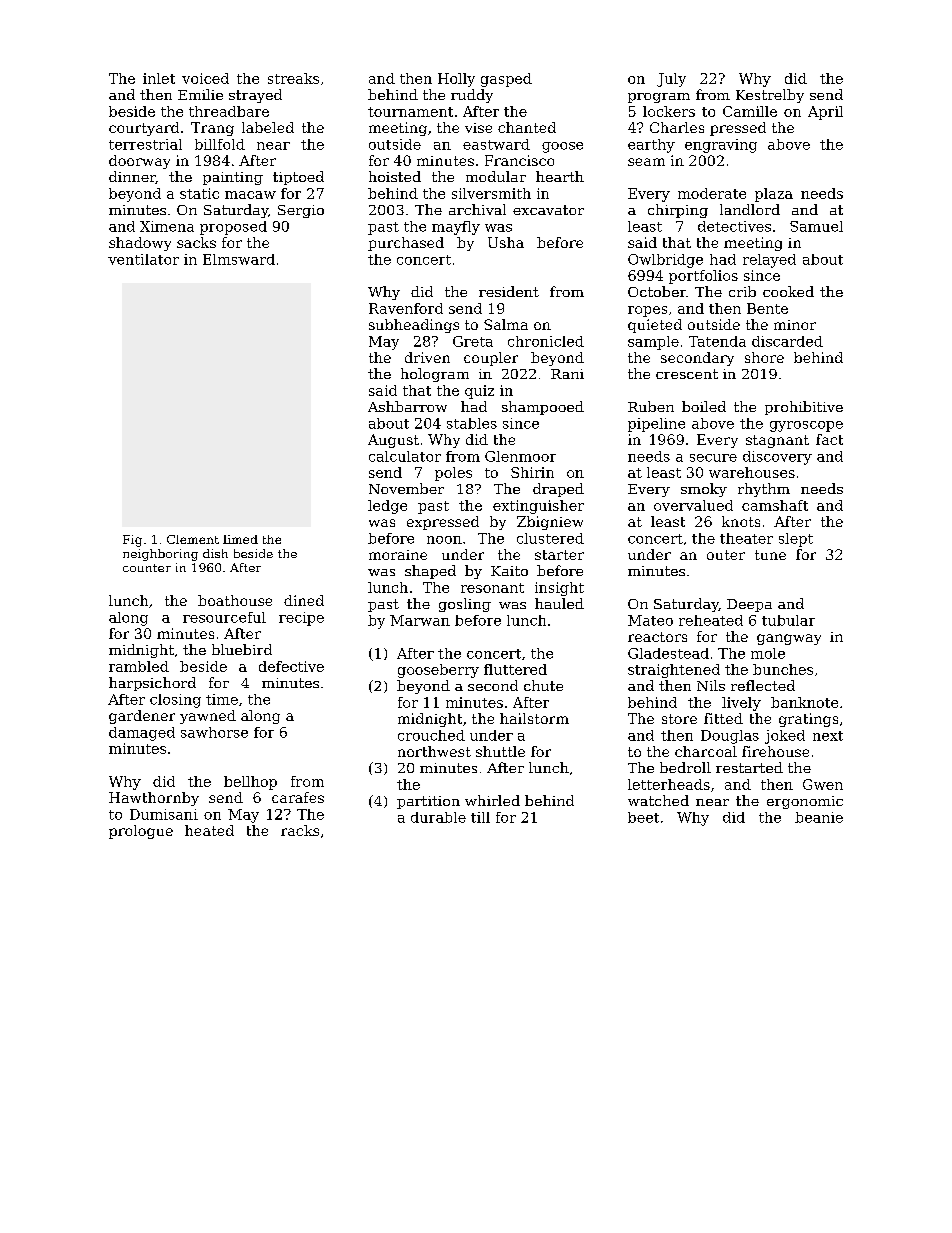 The width and height of the image is (952, 1233). Describe the element at coordinates (132, 541) in the image. I see `Fig` at that location.
